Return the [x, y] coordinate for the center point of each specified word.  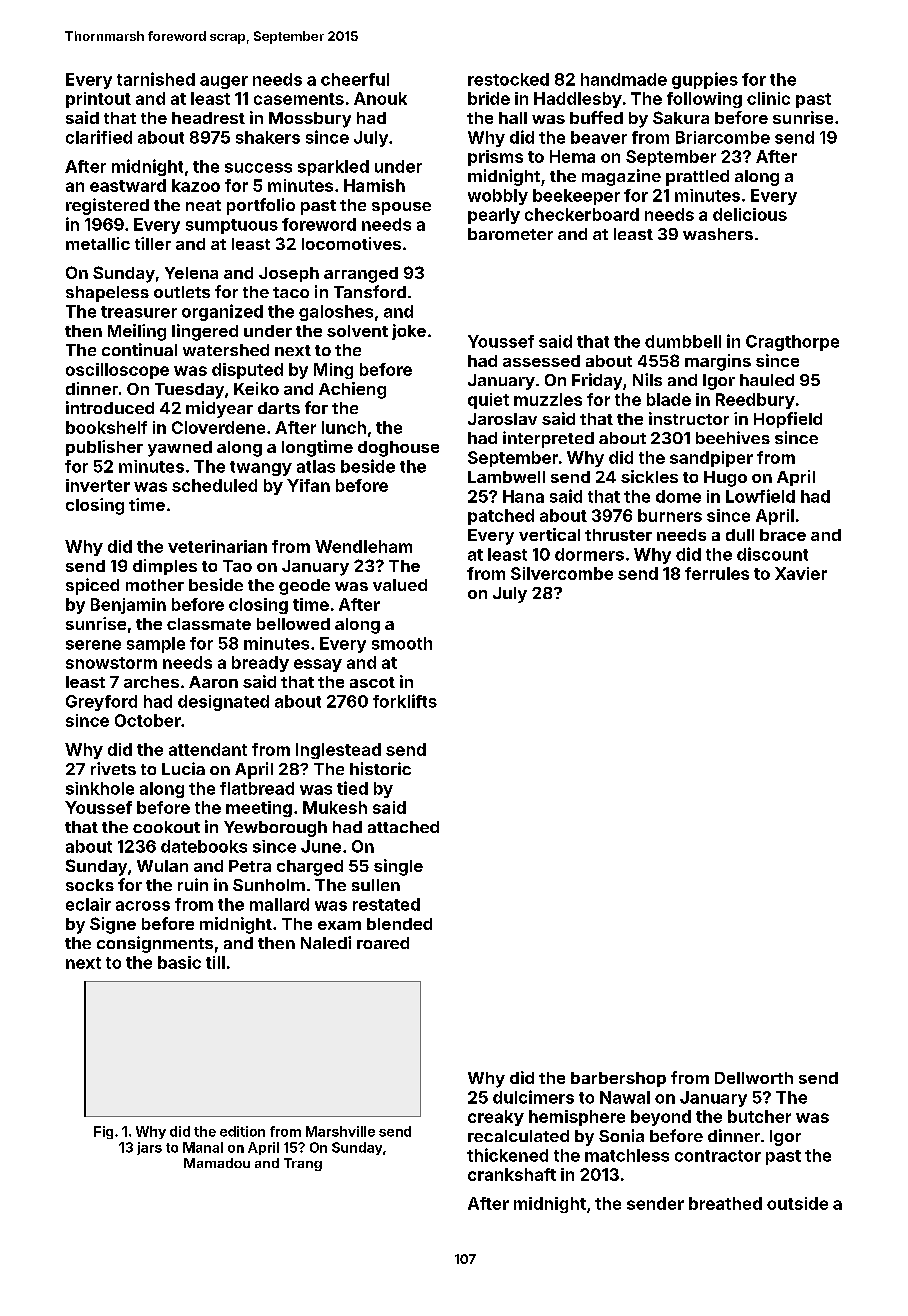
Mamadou [217, 1163]
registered [107, 206]
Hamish [374, 185]
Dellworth [754, 1078]
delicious [750, 214]
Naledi [326, 942]
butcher [759, 1116]
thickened [507, 1155]
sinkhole [100, 788]
